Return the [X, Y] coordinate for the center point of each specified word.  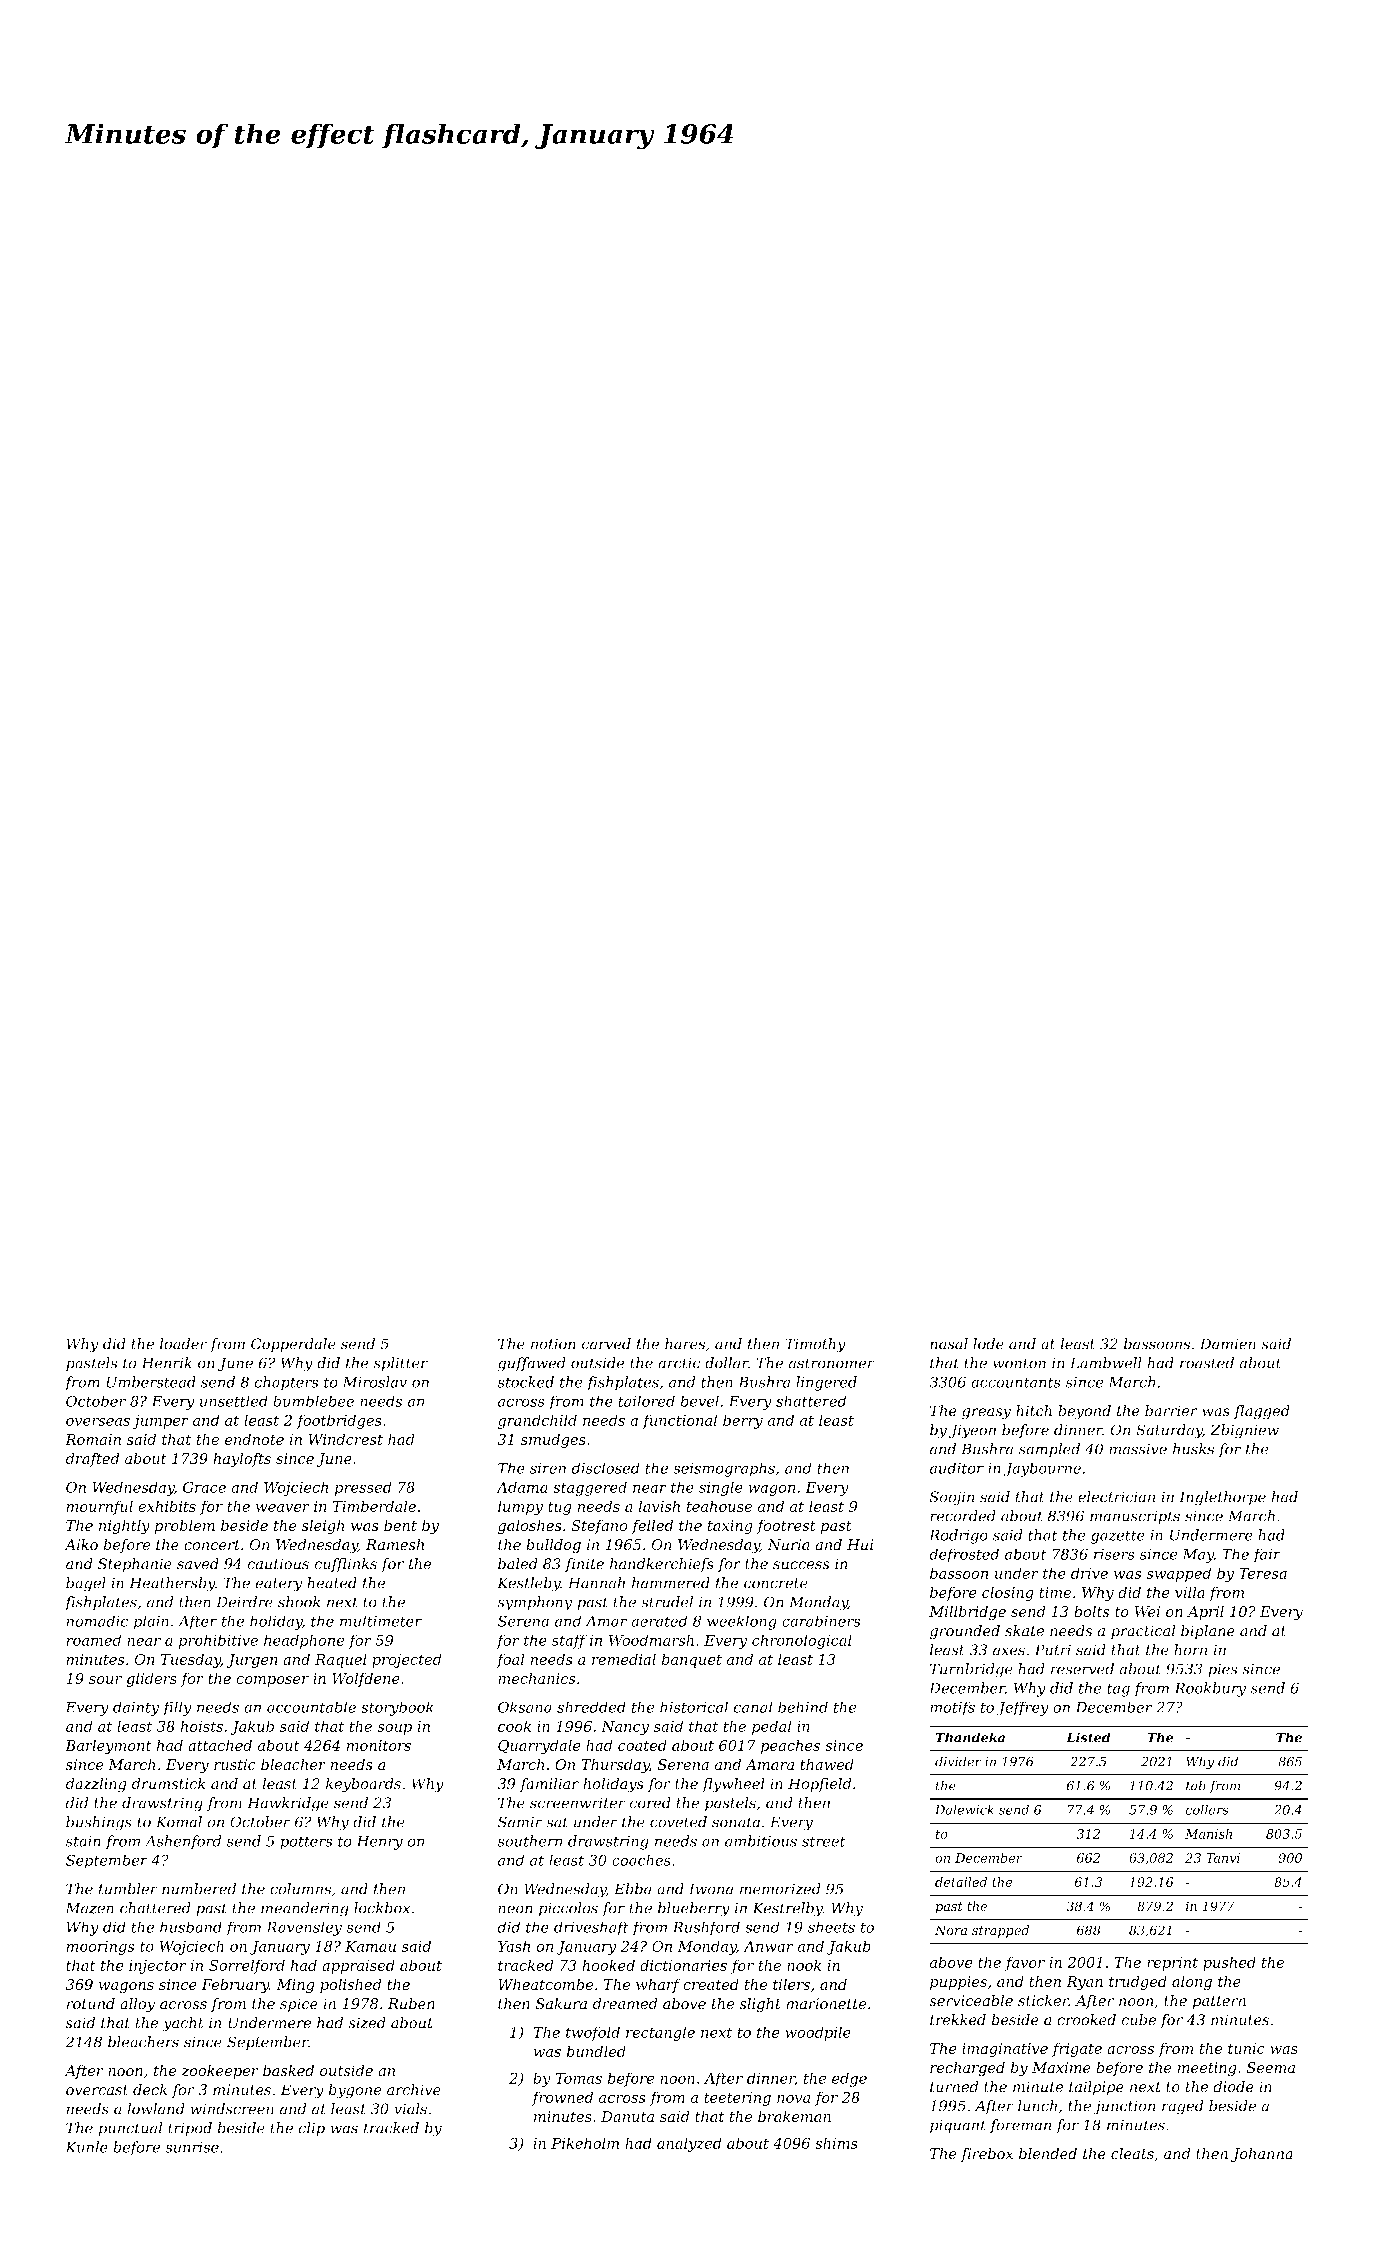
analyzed [689, 2144]
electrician [1116, 1497]
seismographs [724, 1469]
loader [183, 1344]
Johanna [1262, 2155]
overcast [97, 2090]
